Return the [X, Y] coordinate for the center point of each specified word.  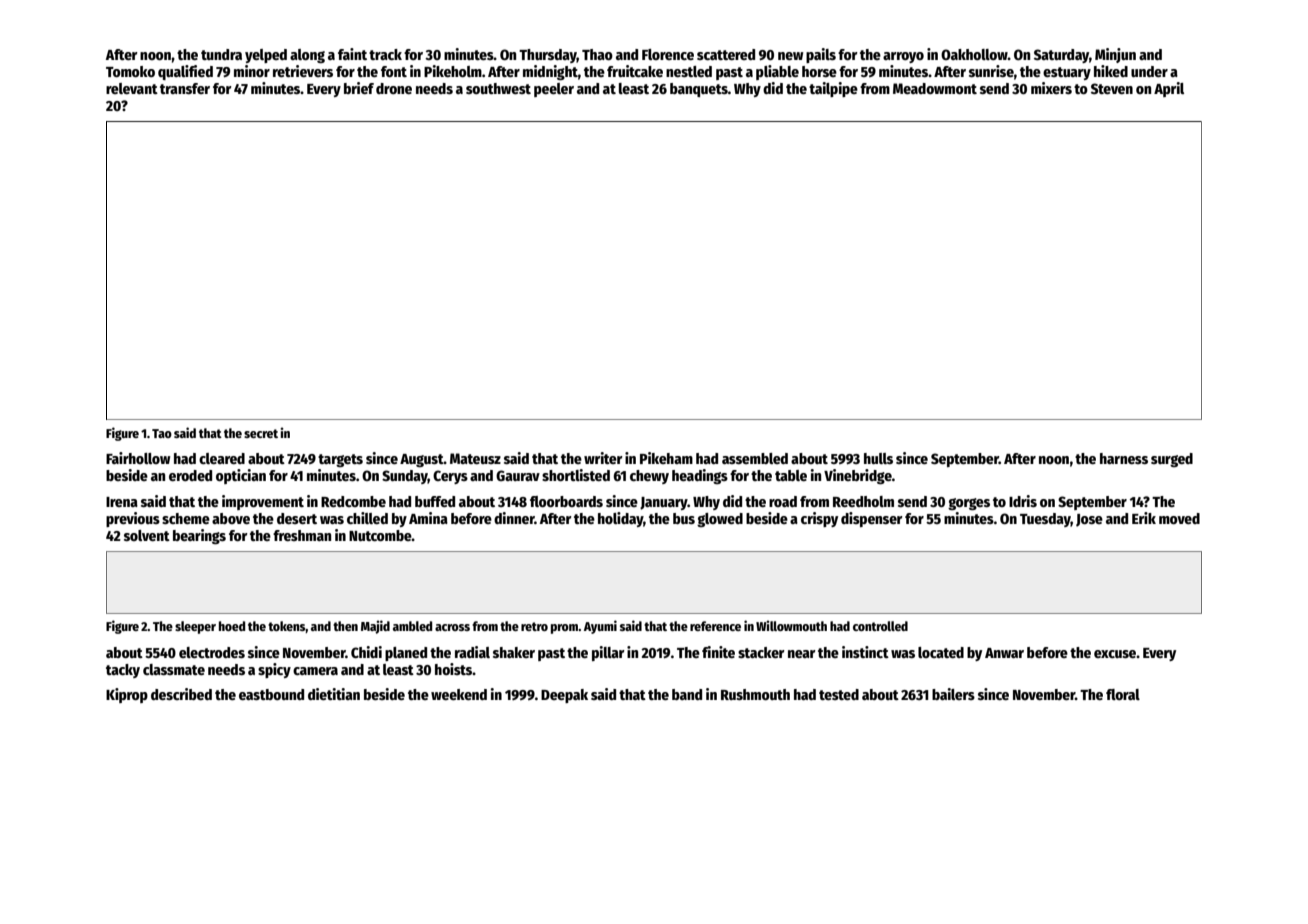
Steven [1112, 88]
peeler [554, 90]
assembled [755, 458]
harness [1124, 458]
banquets [699, 90]
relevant [132, 88]
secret [261, 433]
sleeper [195, 627]
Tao [162, 433]
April [1169, 89]
